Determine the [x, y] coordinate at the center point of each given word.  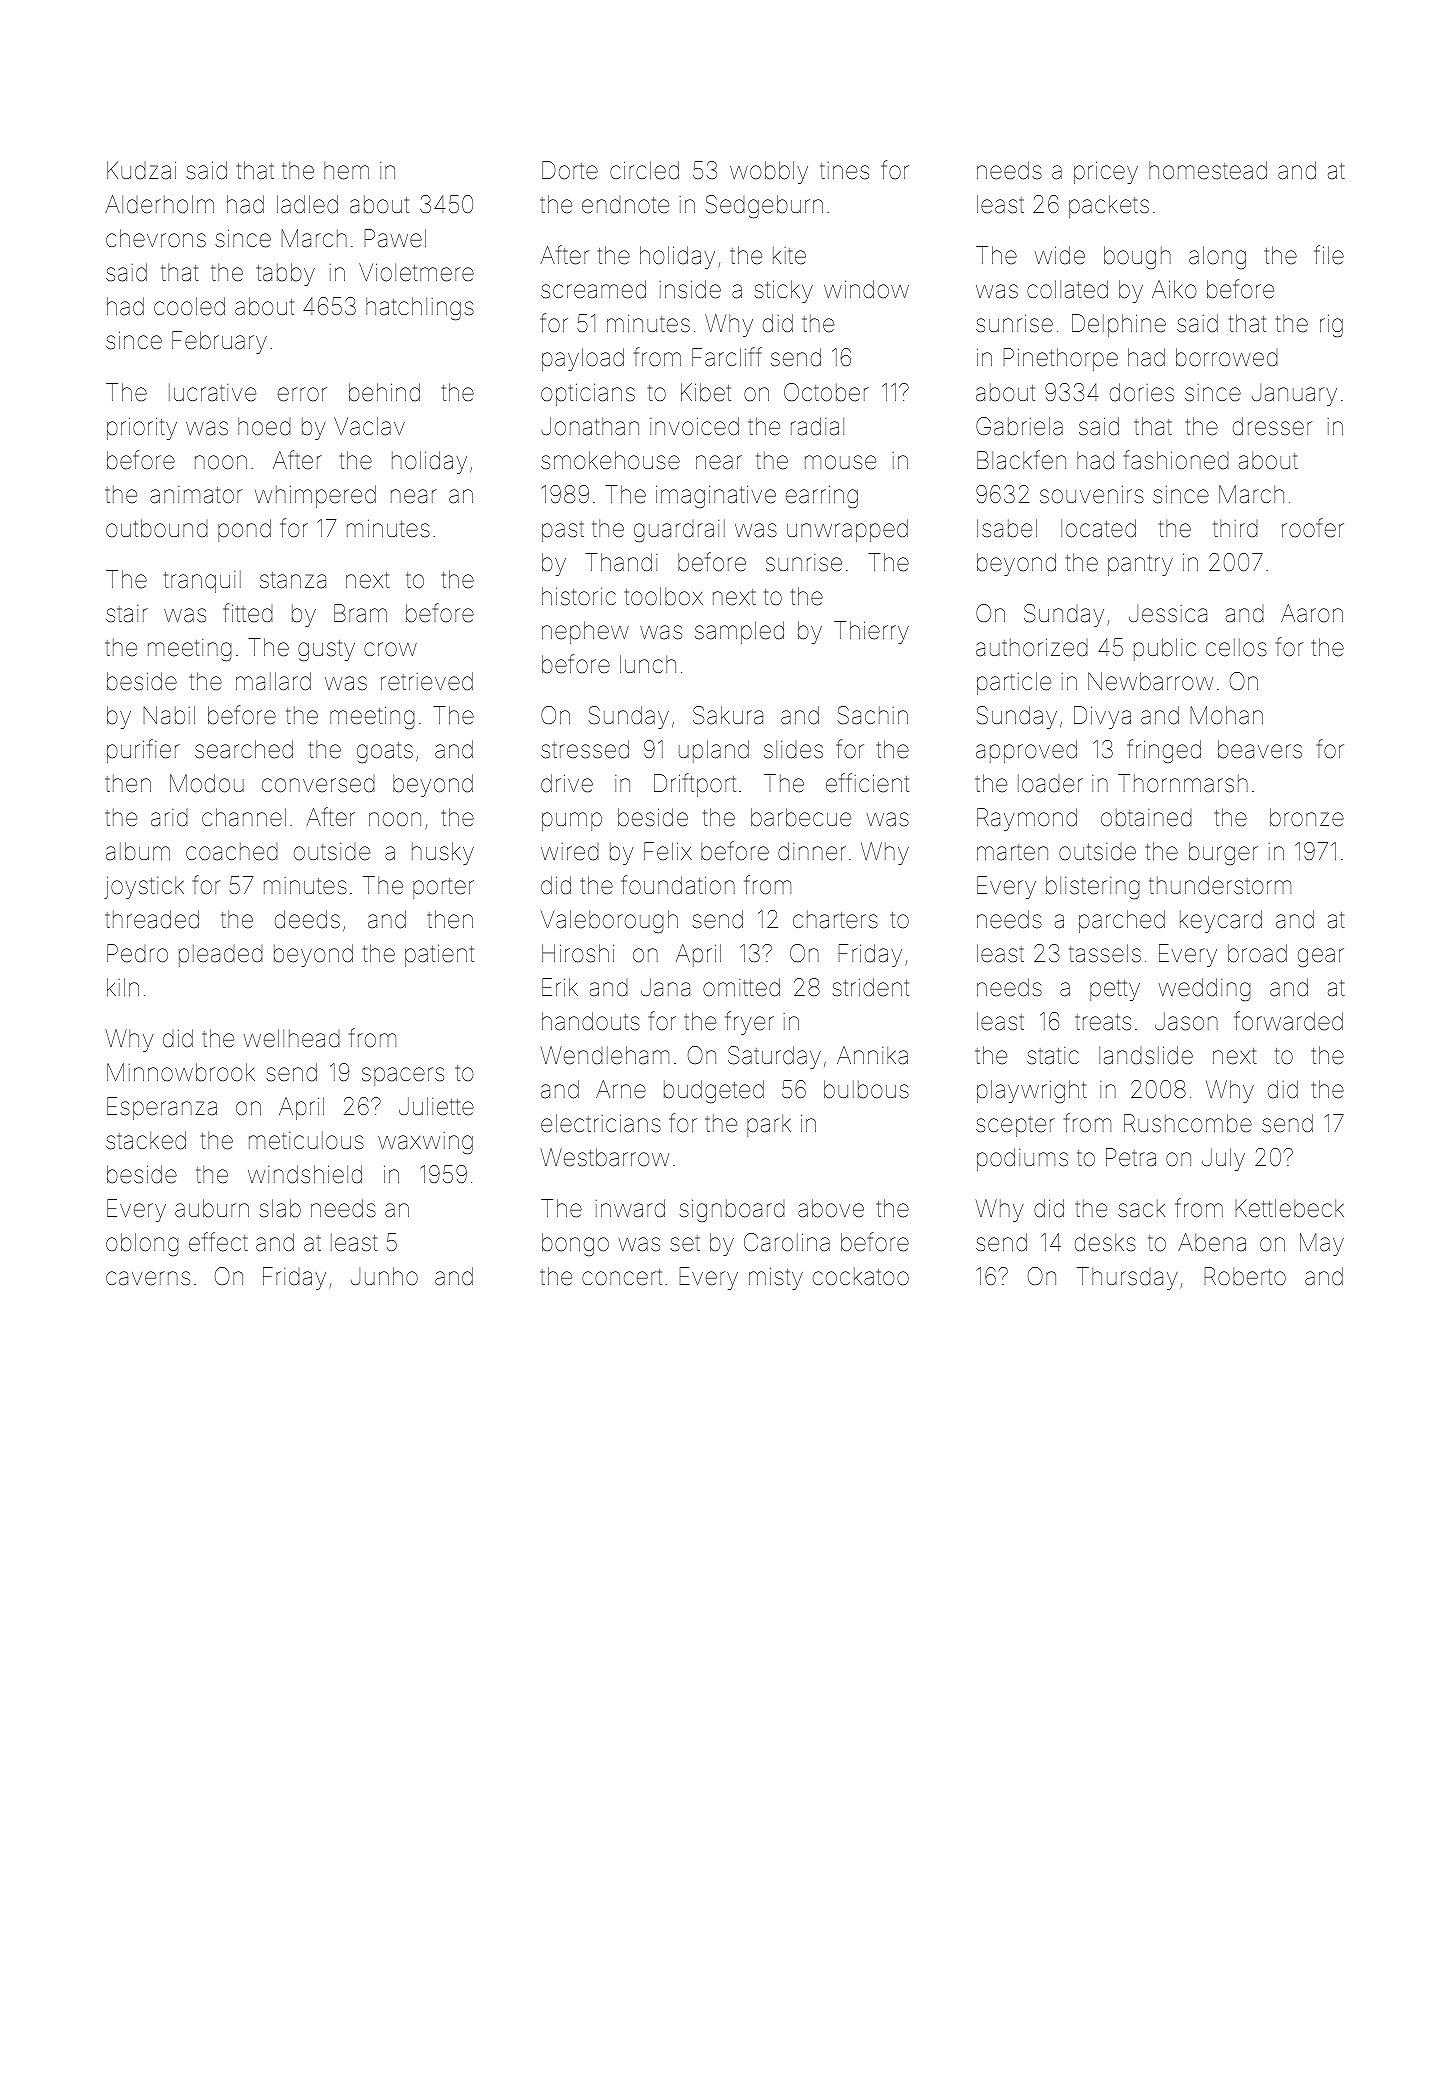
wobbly [769, 172]
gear [1321, 957]
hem [346, 170]
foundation [678, 885]
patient [439, 955]
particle [1014, 683]
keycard [1221, 921]
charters [835, 919]
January [1294, 395]
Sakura [728, 715]
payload [583, 359]
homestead [1208, 170]
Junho [384, 1276]
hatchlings [420, 308]
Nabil [169, 715]
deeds [307, 919]
